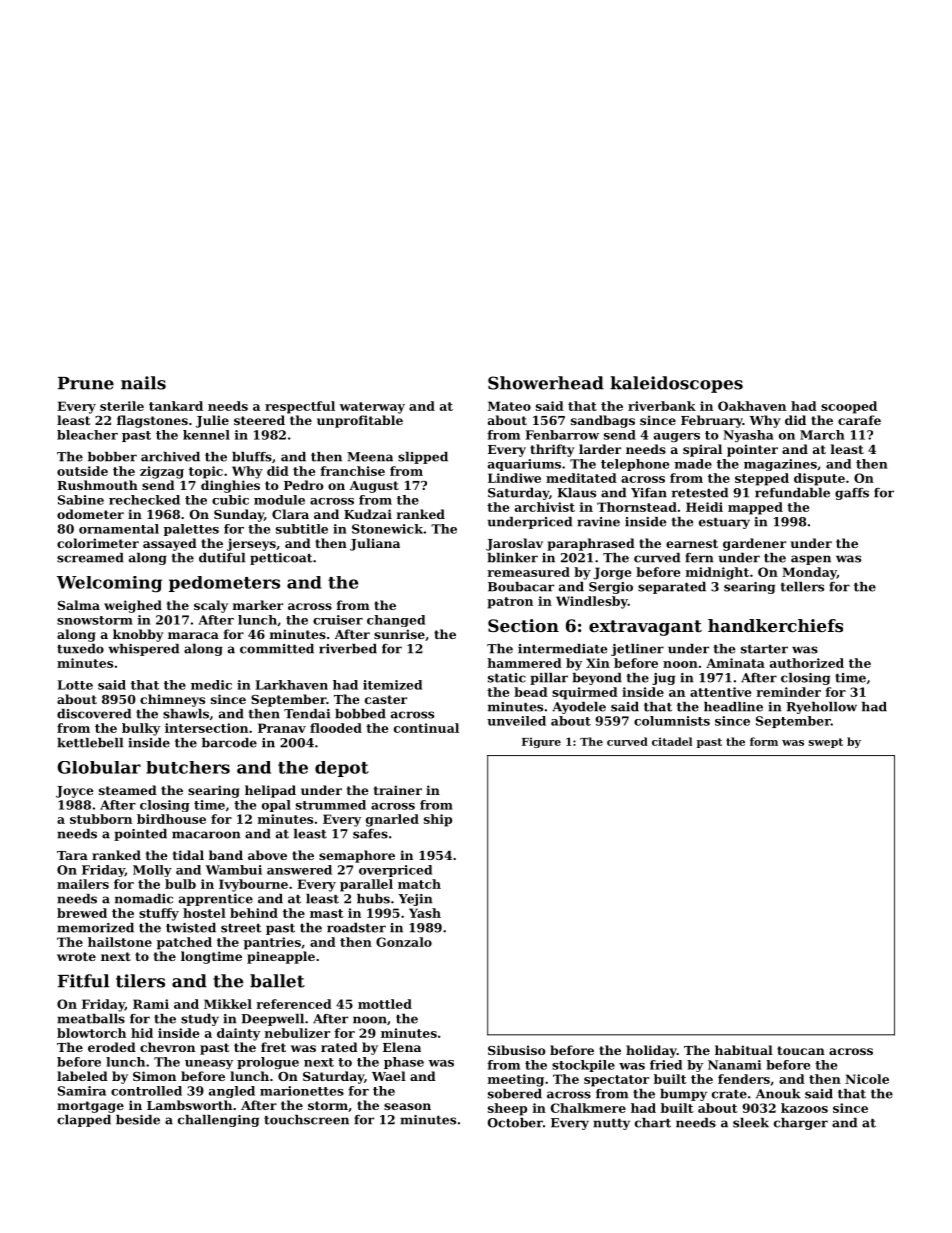 The image size is (952, 1233). Describe the element at coordinates (276, 806) in the image. I see `opal` at that location.
